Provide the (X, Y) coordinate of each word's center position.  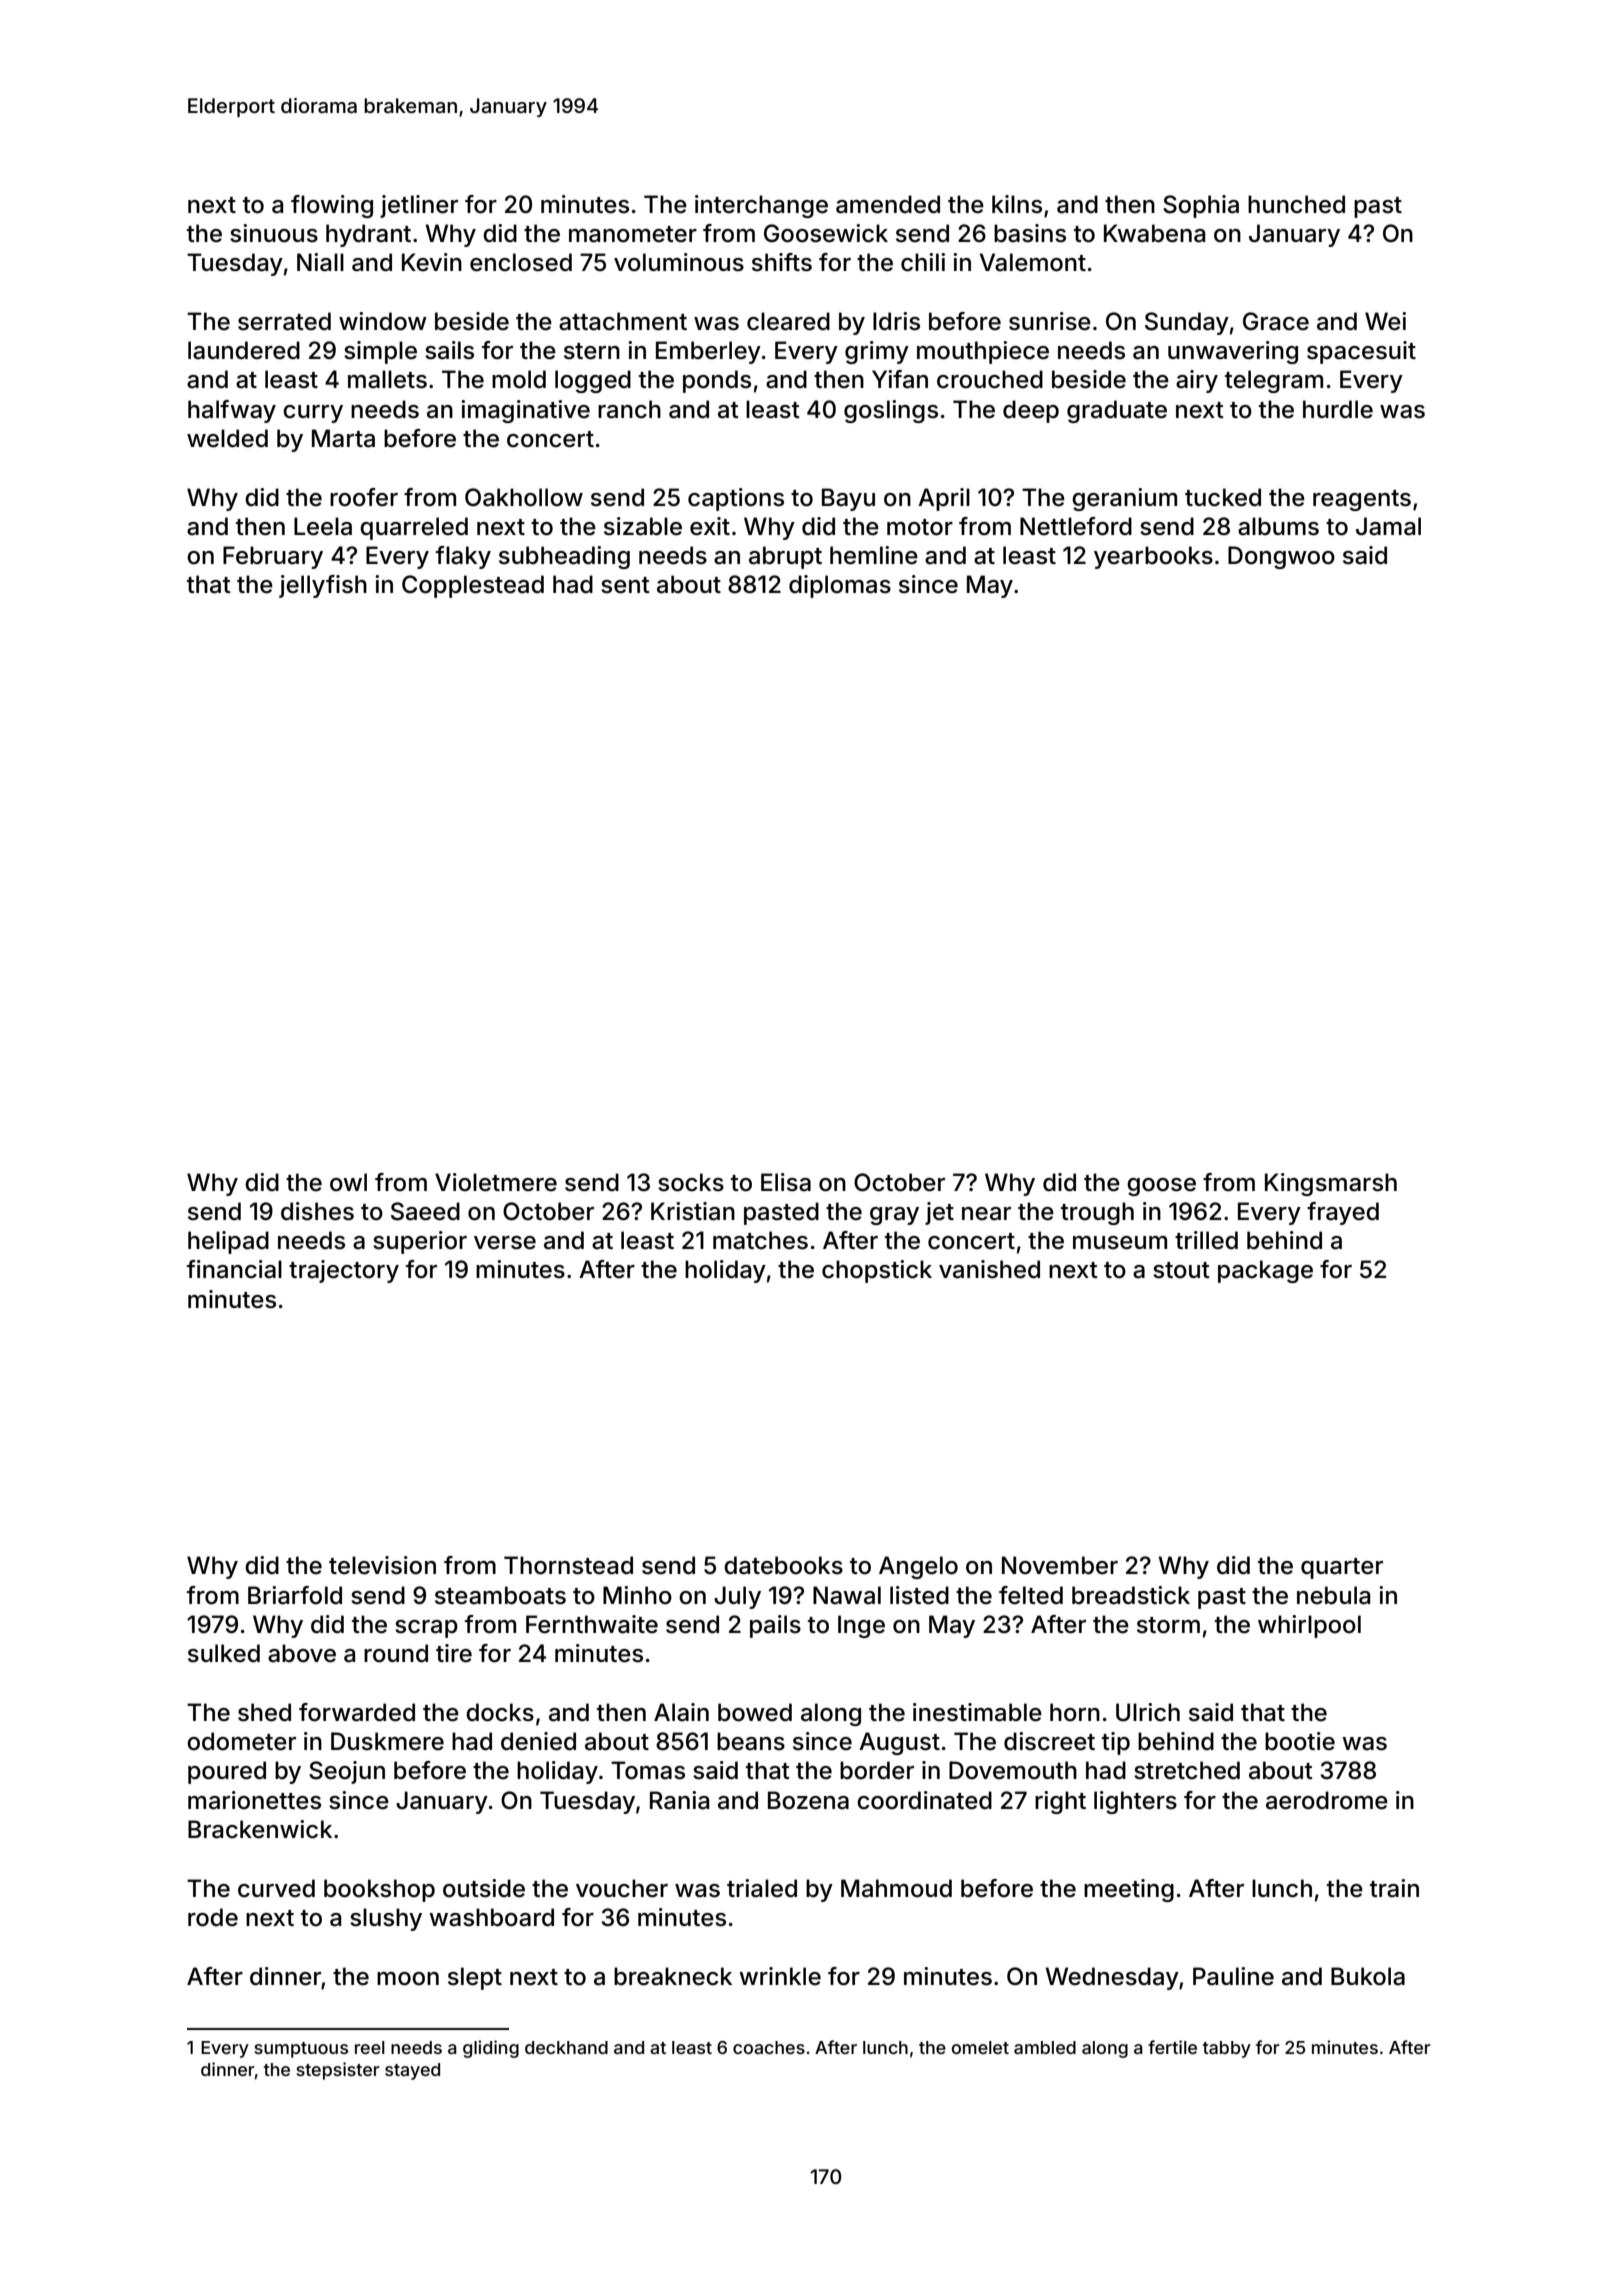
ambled (1045, 2047)
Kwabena (1154, 233)
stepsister (338, 2071)
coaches (769, 2047)
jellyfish (323, 586)
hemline (874, 555)
